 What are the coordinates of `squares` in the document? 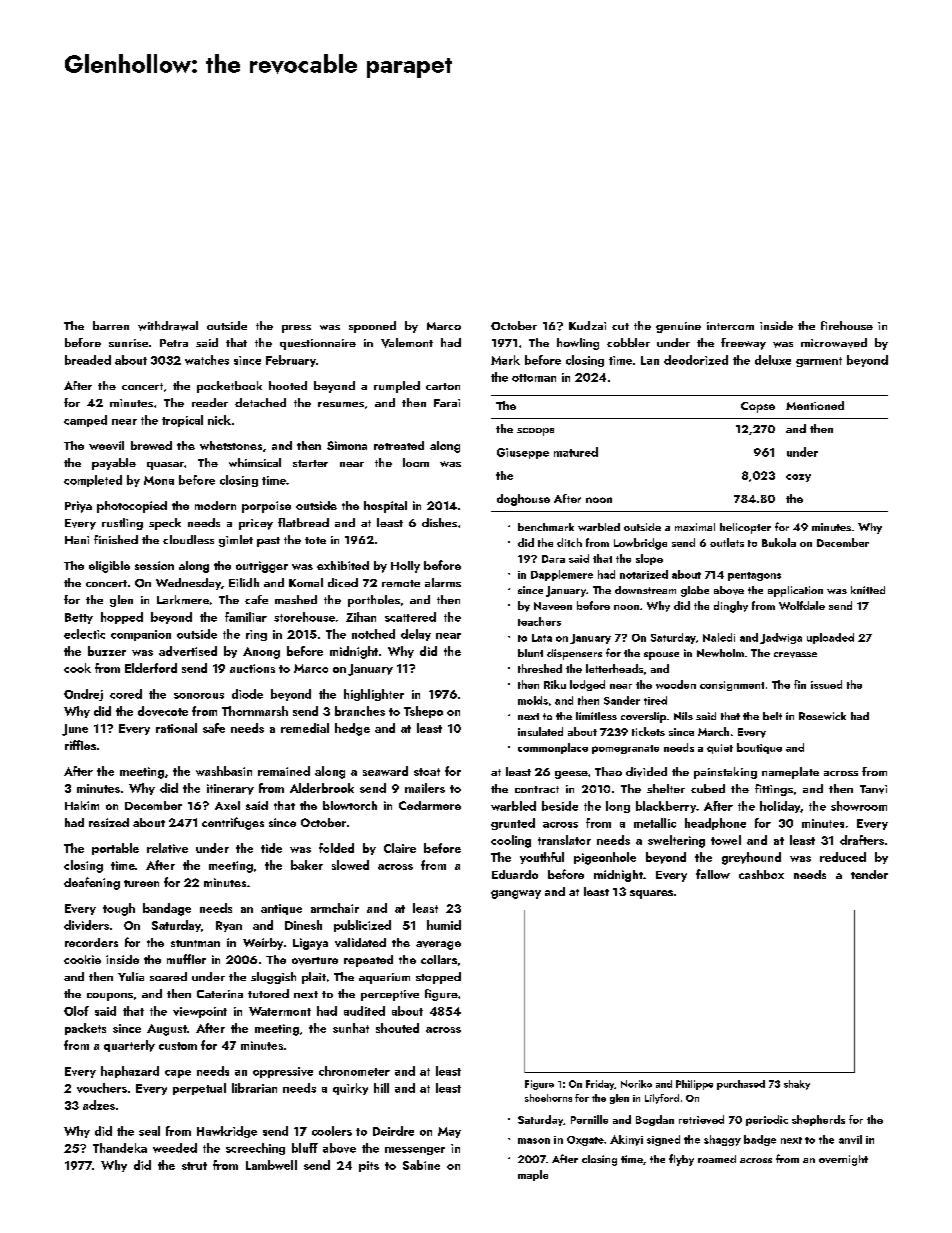 It's located at (651, 894).
